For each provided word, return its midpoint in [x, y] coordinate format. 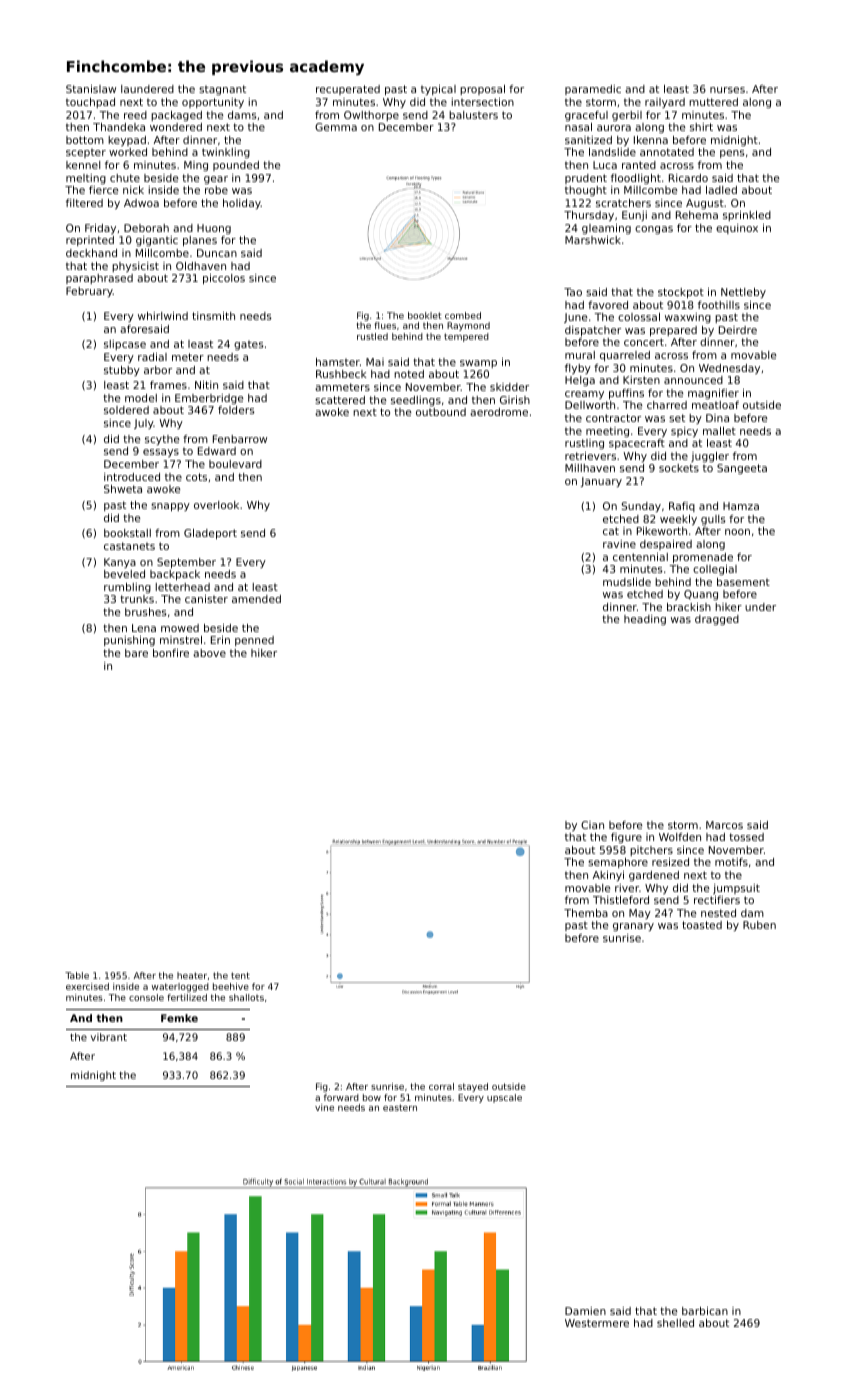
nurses [727, 90]
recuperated [348, 90]
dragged [717, 620]
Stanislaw [91, 89]
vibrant [109, 1037]
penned [254, 641]
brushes [146, 612]
